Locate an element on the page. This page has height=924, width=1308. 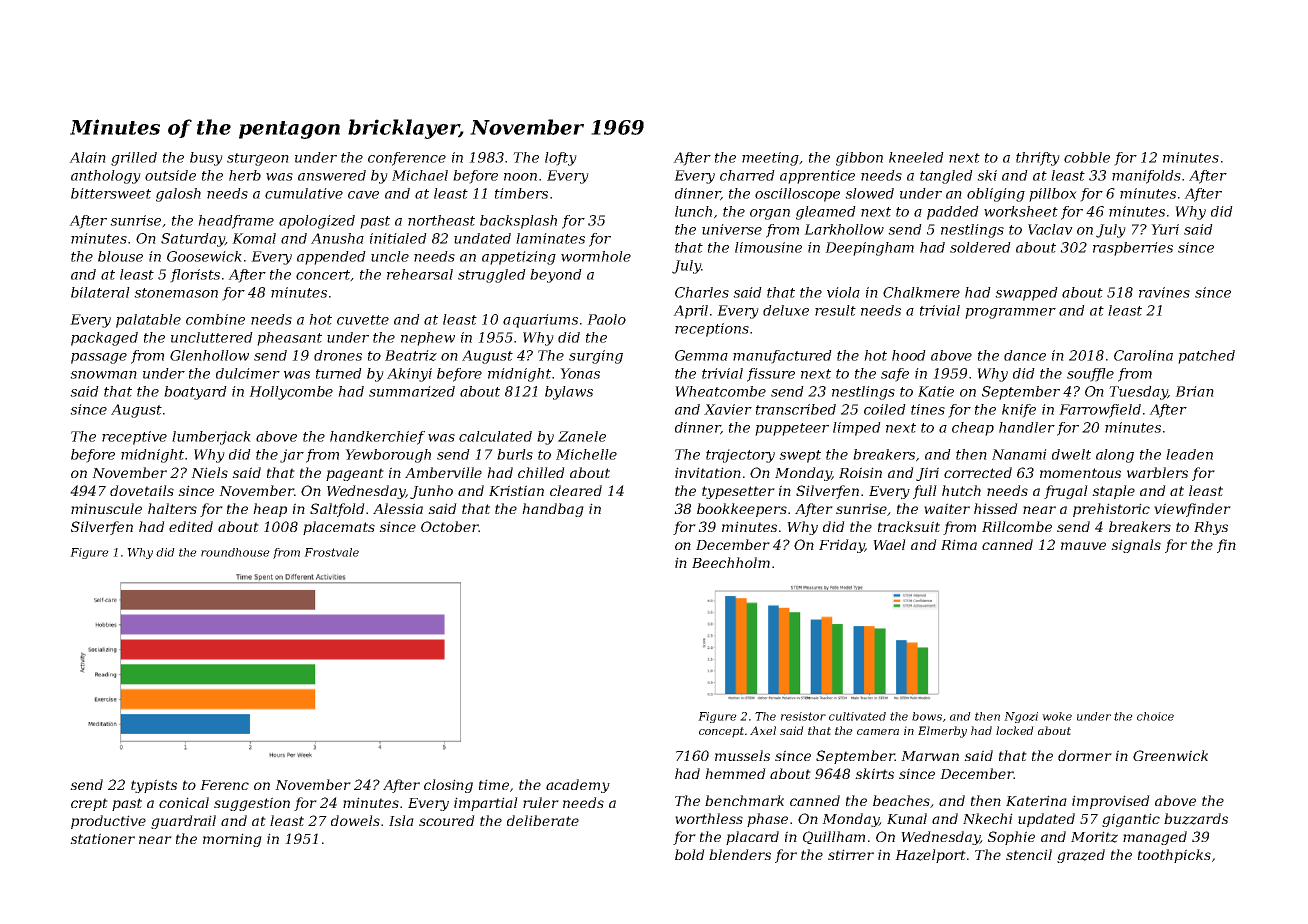
headframe is located at coordinates (236, 222).
